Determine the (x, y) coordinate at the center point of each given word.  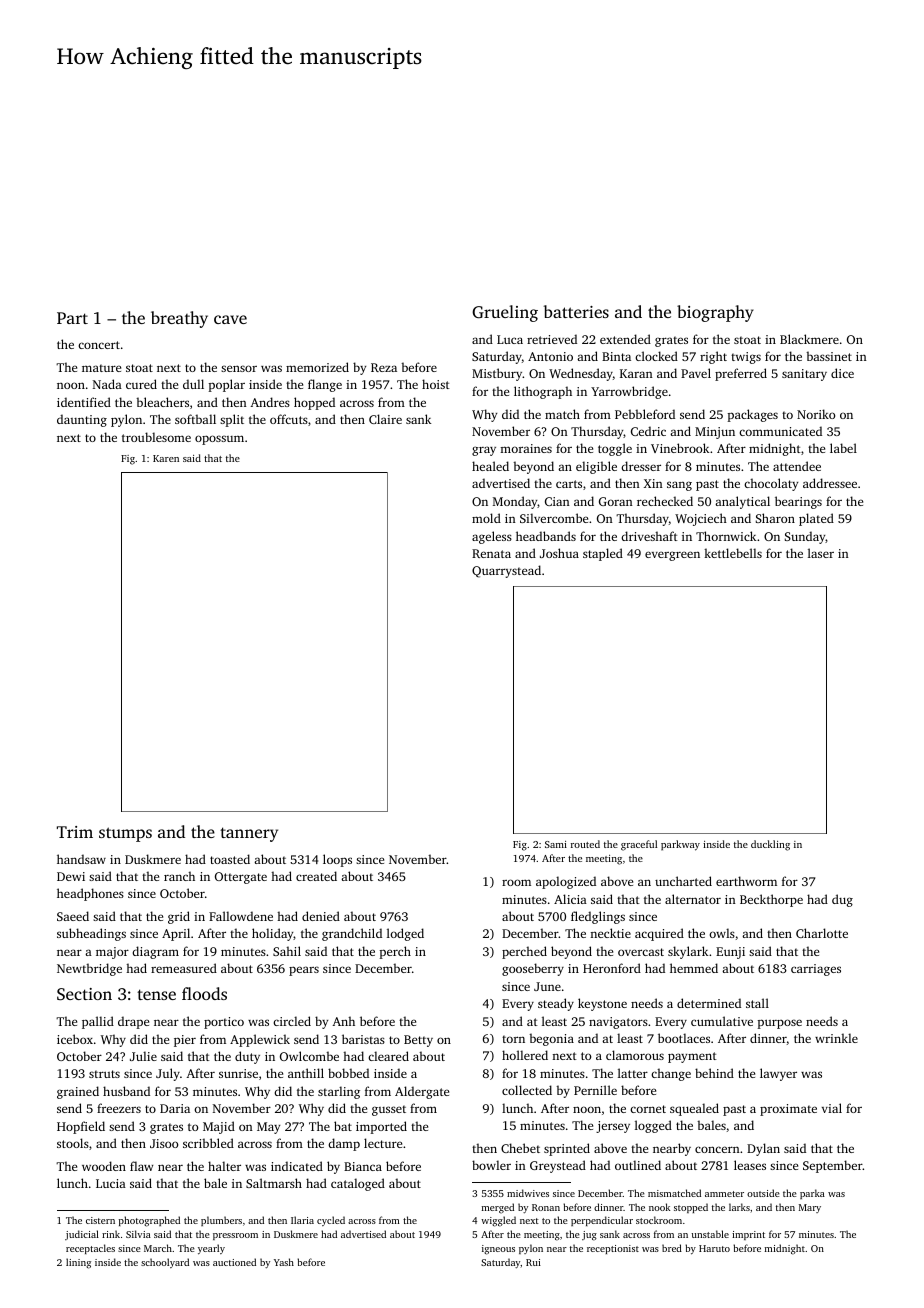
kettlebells (733, 553)
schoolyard (165, 1263)
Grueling (505, 313)
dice (842, 373)
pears (304, 971)
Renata (491, 553)
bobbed (348, 1073)
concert (99, 345)
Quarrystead (506, 571)
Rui (533, 1262)
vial (832, 1108)
